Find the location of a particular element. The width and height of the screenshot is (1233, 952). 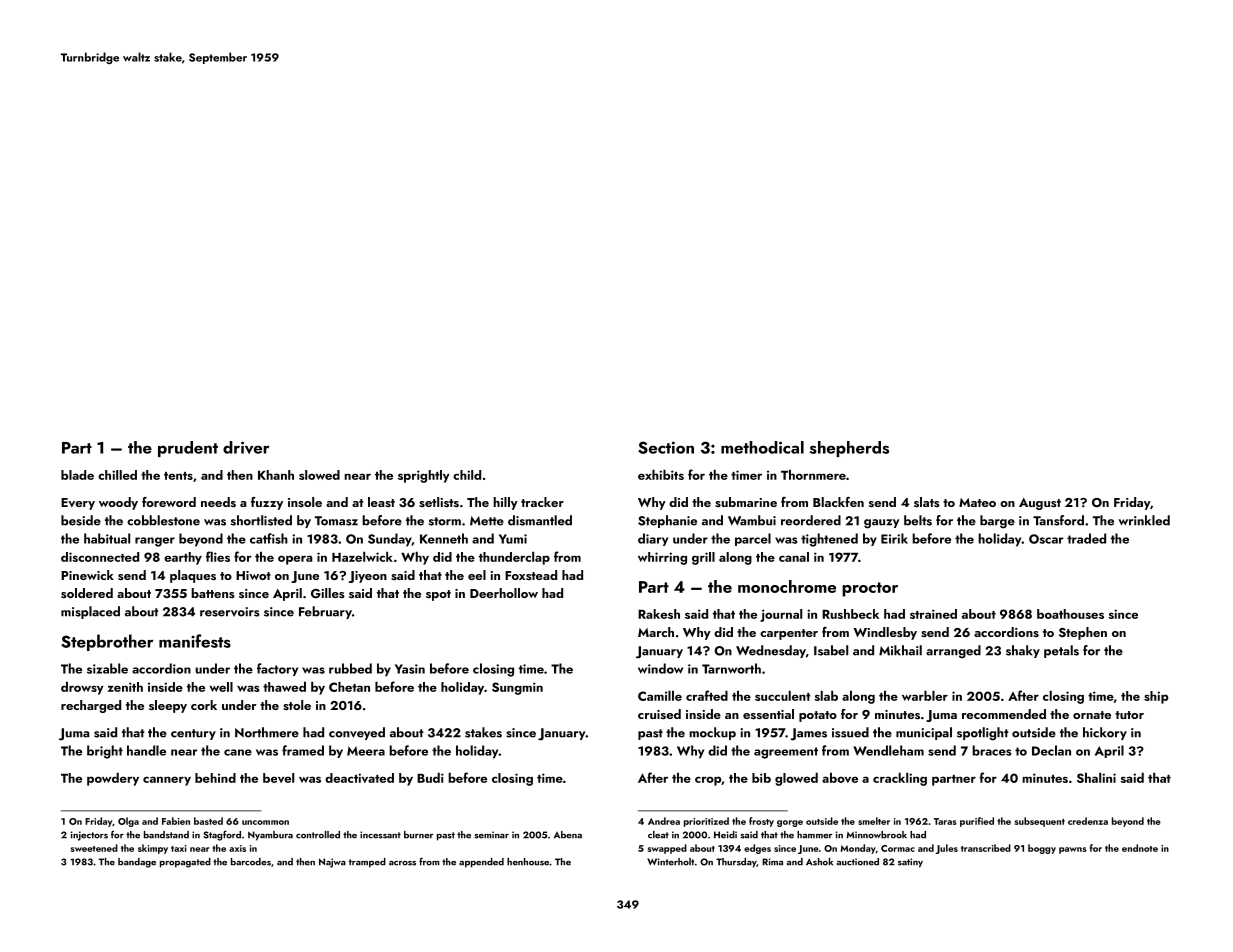

prudent is located at coordinates (188, 449).
